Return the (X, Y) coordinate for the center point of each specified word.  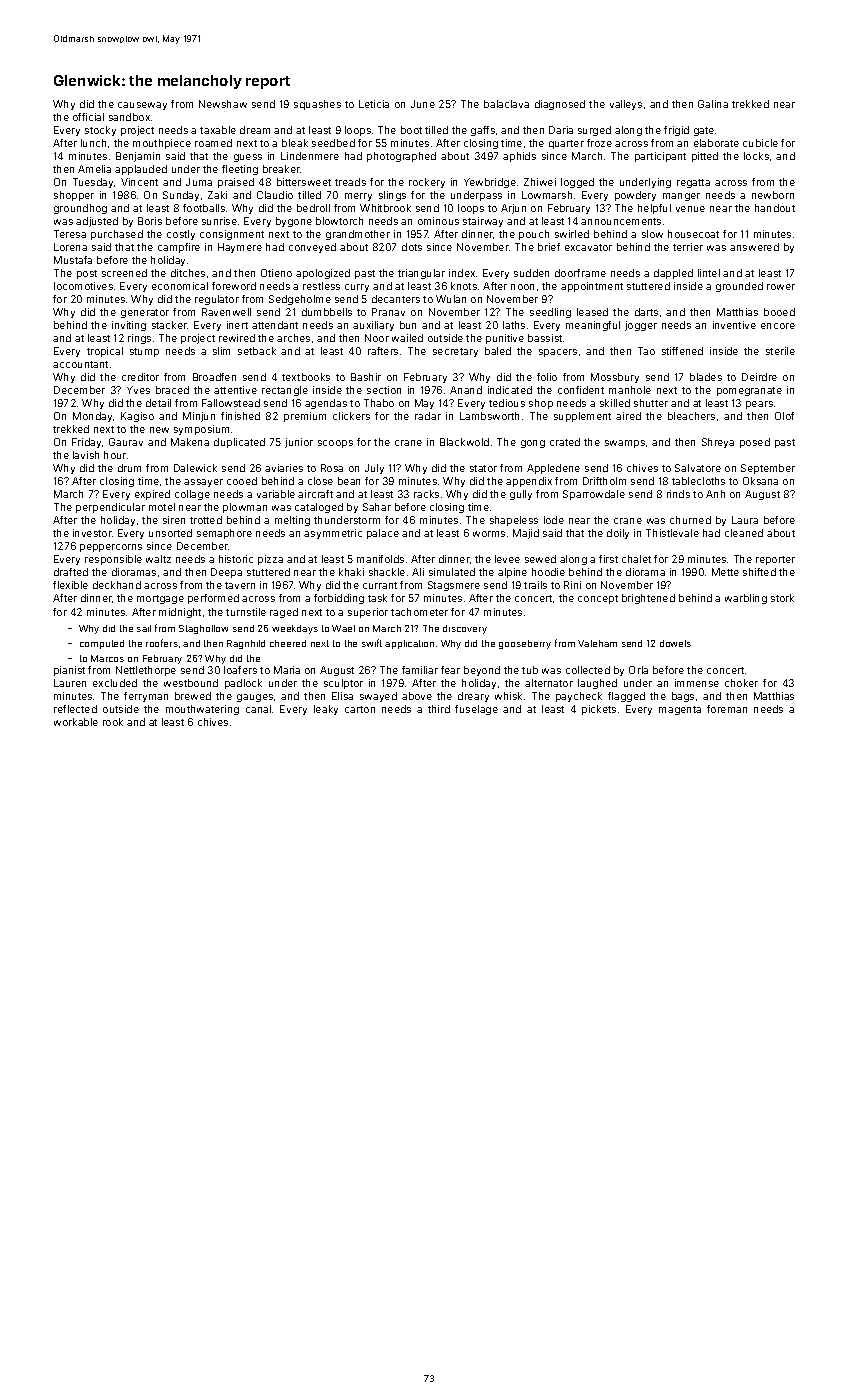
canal (258, 709)
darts (646, 312)
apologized (323, 274)
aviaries (284, 468)
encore (778, 326)
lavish (86, 455)
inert (237, 325)
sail (144, 628)
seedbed (333, 143)
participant (660, 157)
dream (255, 130)
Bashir (366, 377)
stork (782, 598)
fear (450, 670)
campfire (179, 248)
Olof (784, 416)
